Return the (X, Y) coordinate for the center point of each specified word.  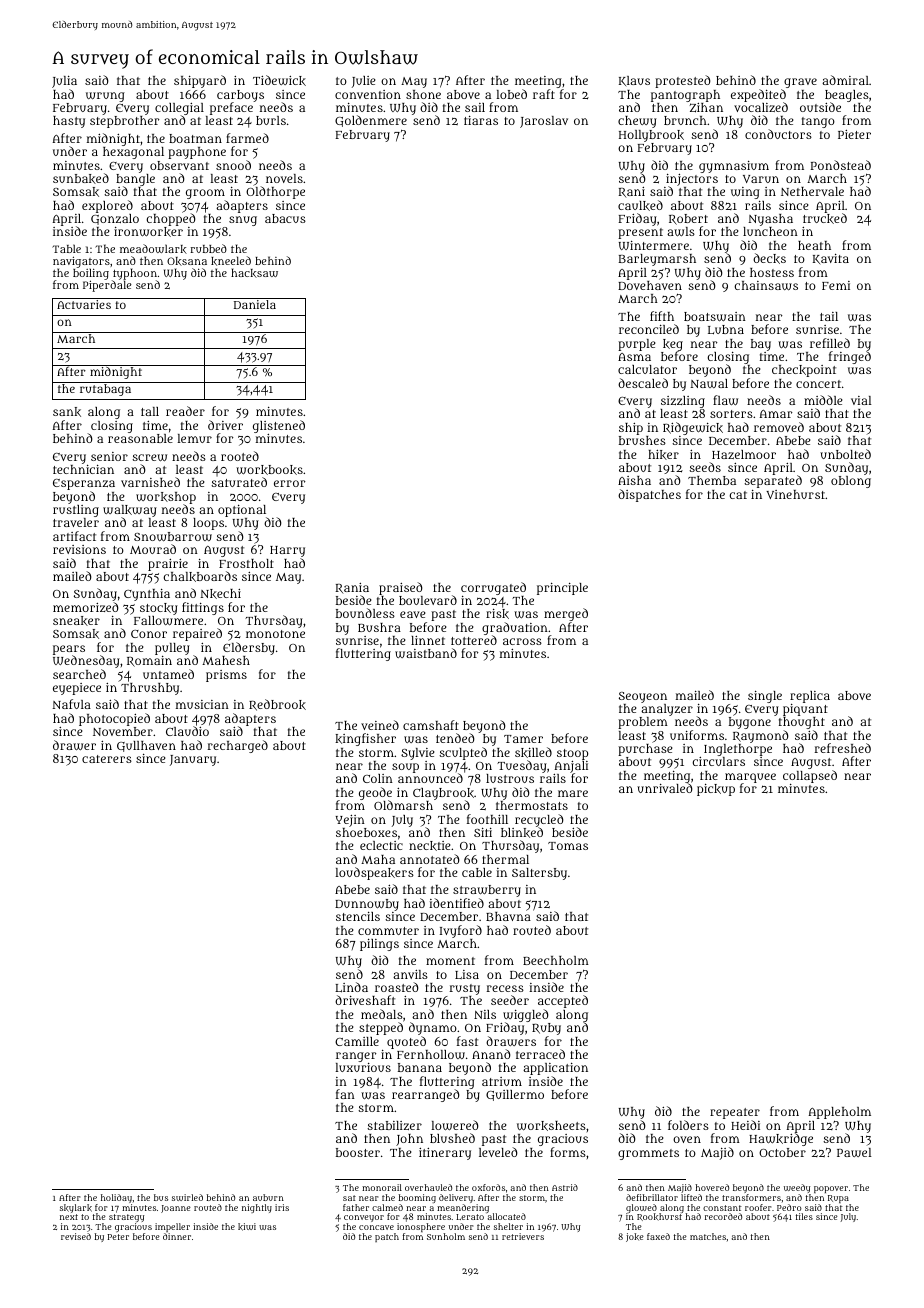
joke (635, 1237)
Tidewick (279, 80)
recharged (237, 746)
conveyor (364, 1218)
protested (683, 81)
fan (345, 1094)
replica (810, 697)
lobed (511, 94)
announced (430, 778)
